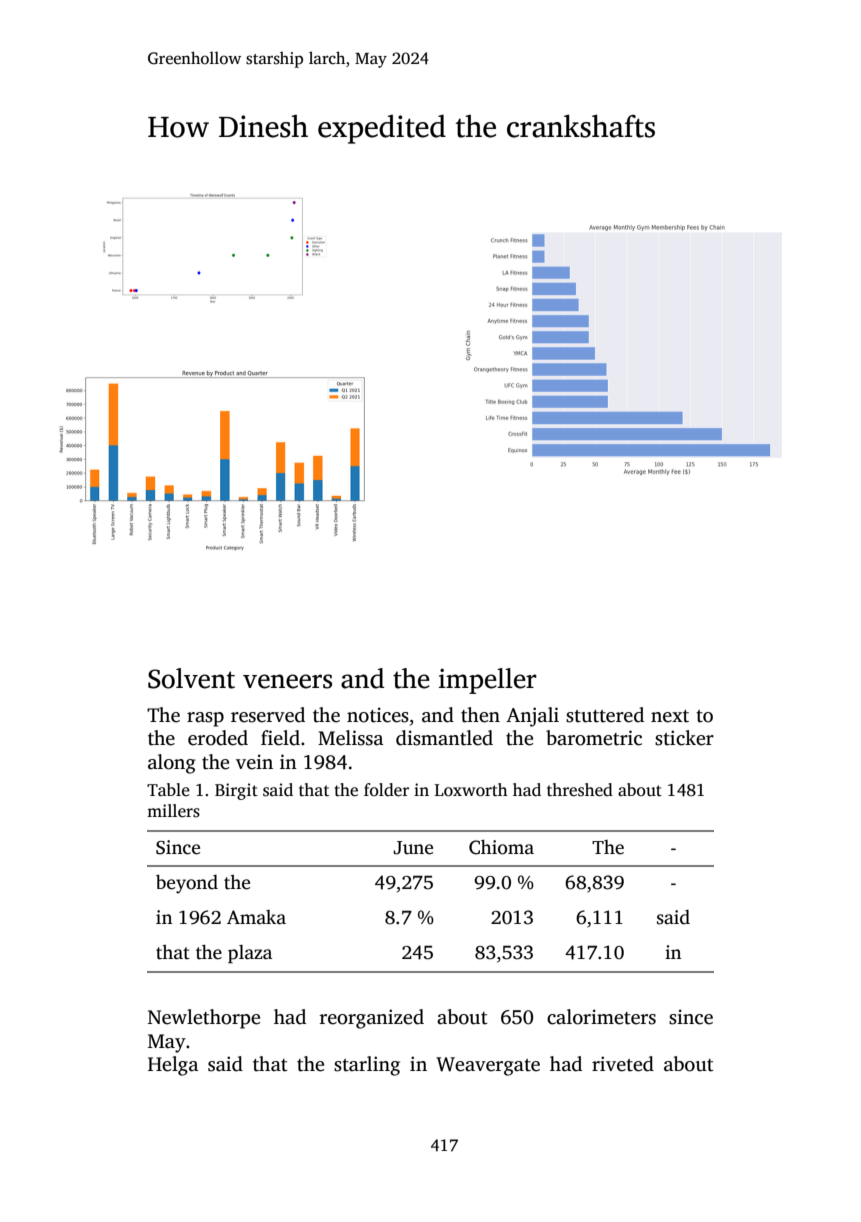 Image resolution: width=861 pixels, height=1222 pixels. I want to click on barometric, so click(594, 738).
